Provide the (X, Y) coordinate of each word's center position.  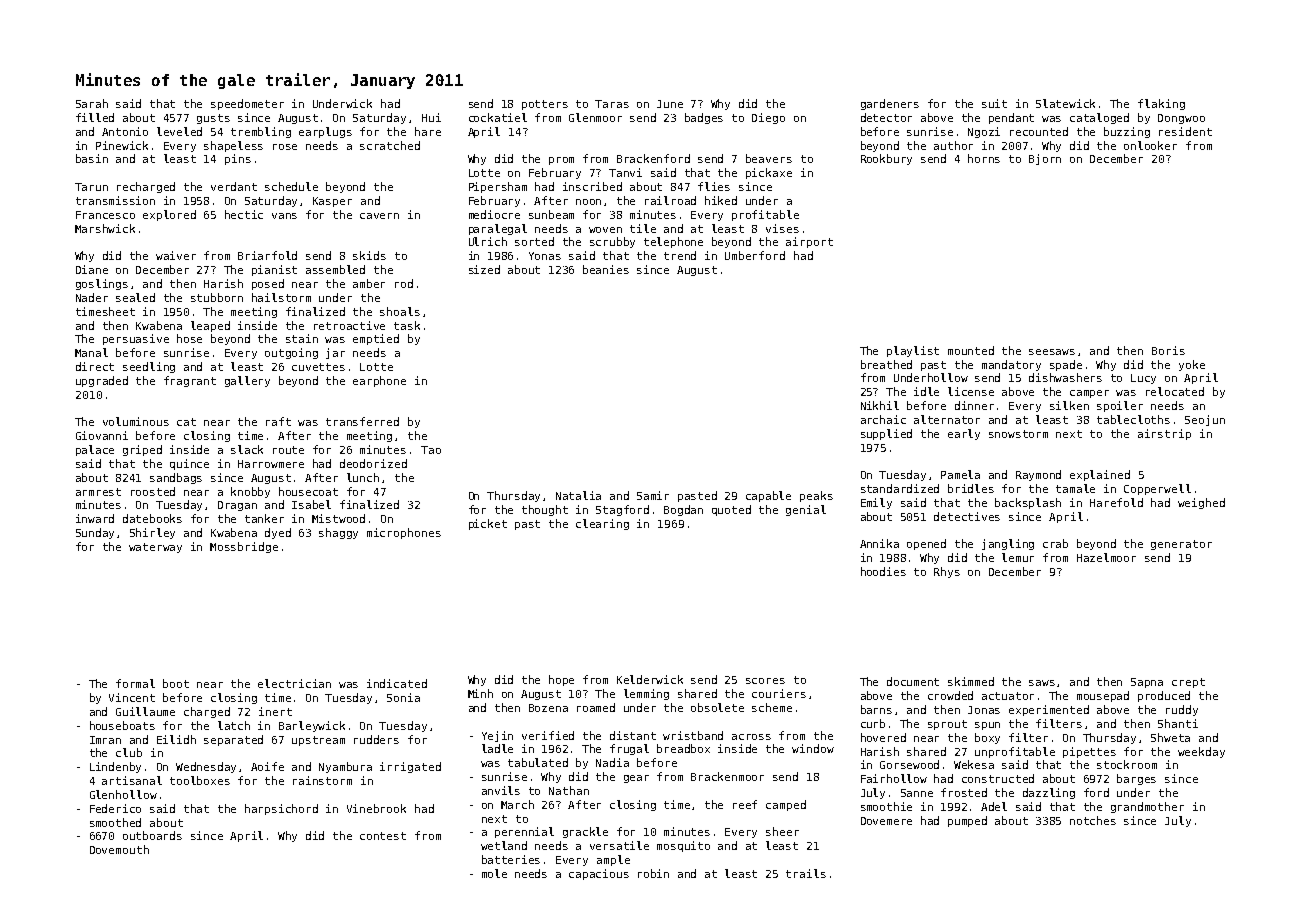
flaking (1161, 104)
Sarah (92, 103)
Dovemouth (119, 849)
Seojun (1205, 420)
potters (545, 105)
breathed (886, 364)
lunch (363, 477)
